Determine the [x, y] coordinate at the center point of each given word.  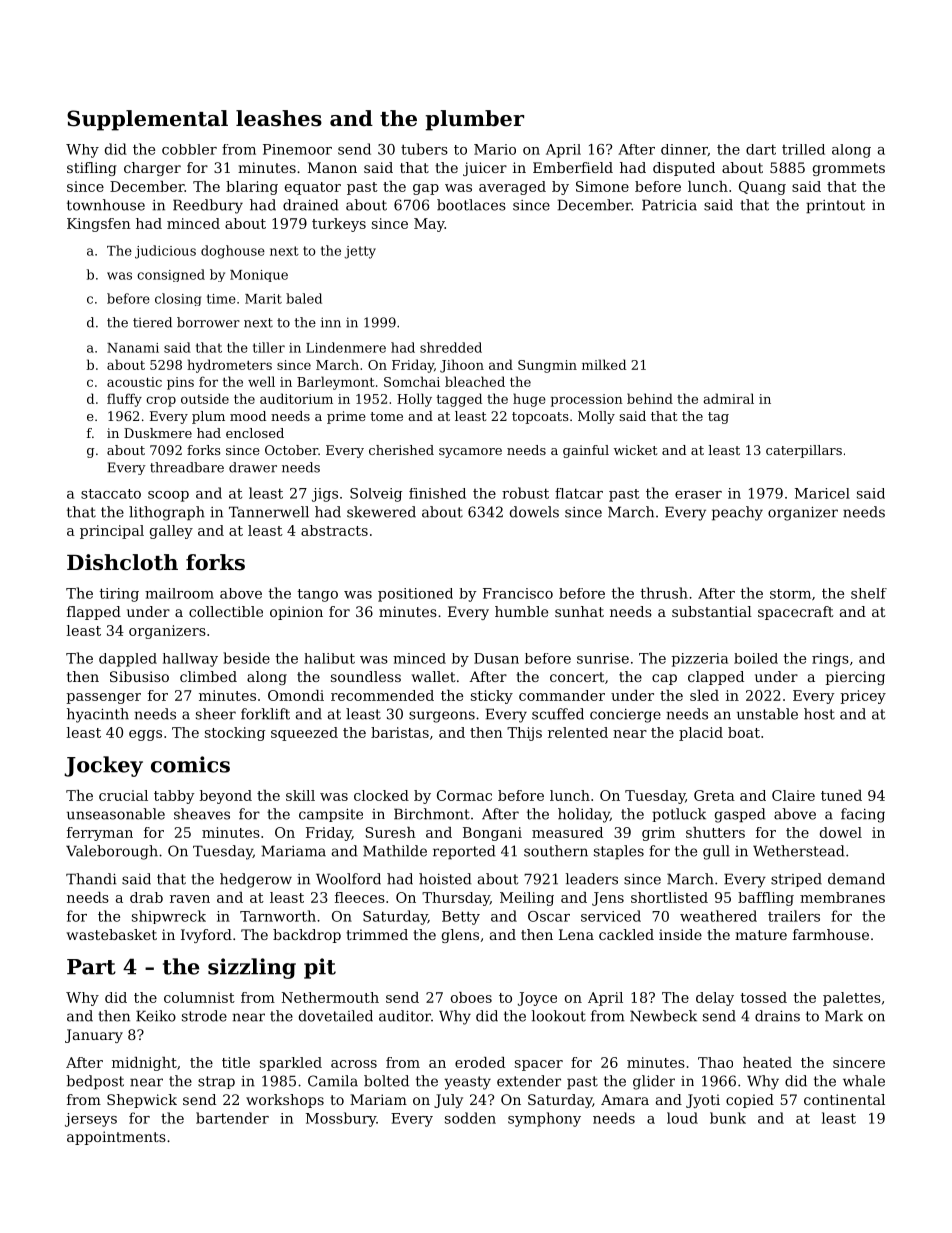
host [819, 714]
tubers [424, 149]
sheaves [202, 814]
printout [835, 207]
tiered [152, 322]
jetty [360, 252]
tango [317, 595]
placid [701, 734]
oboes [471, 997]
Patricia [669, 205]
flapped [94, 613]
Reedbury [208, 206]
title [236, 1062]
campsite [331, 815]
